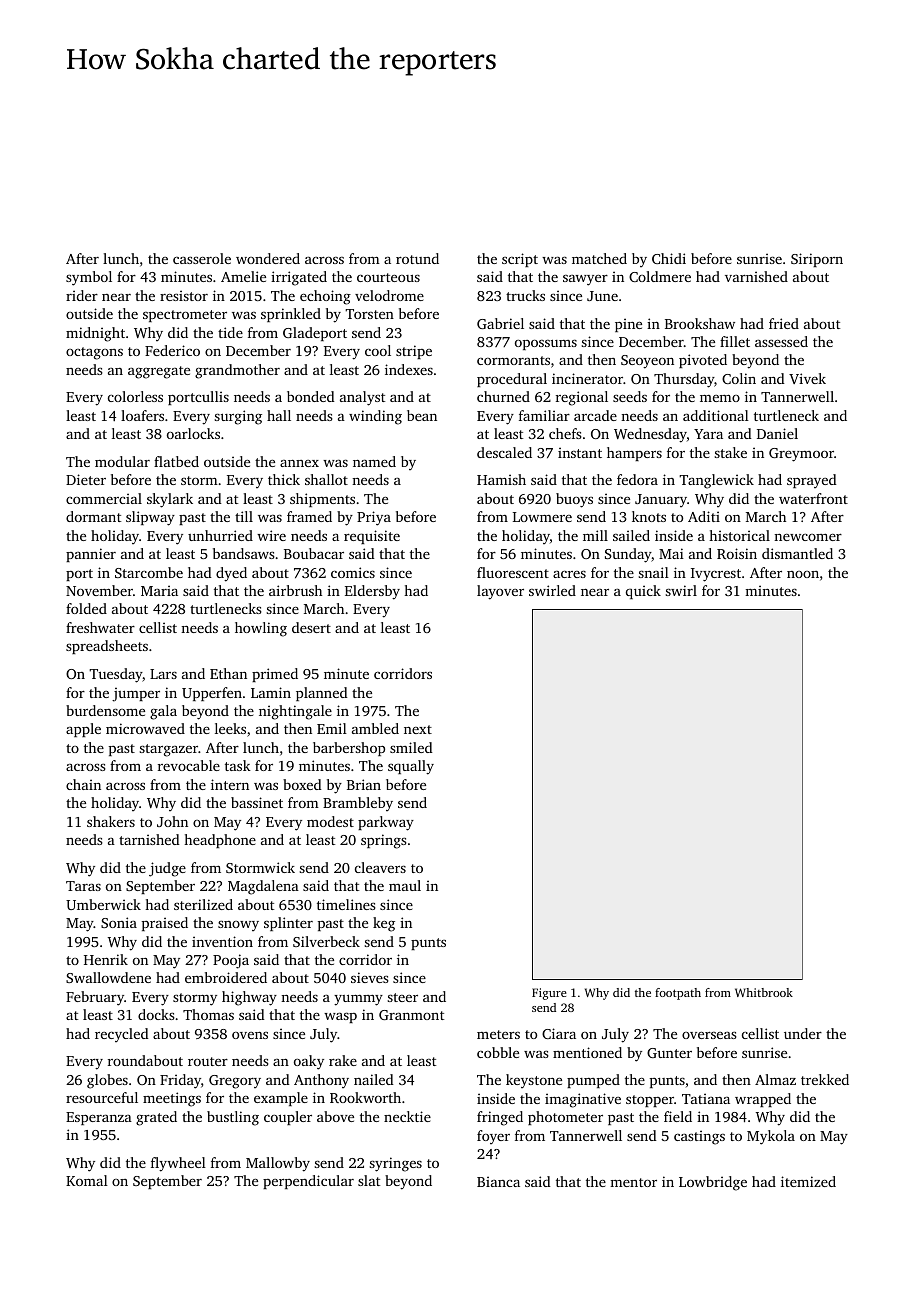 This page has height=1308, width=924. What do you see at coordinates (388, 277) in the page?
I see `courteous` at bounding box center [388, 277].
